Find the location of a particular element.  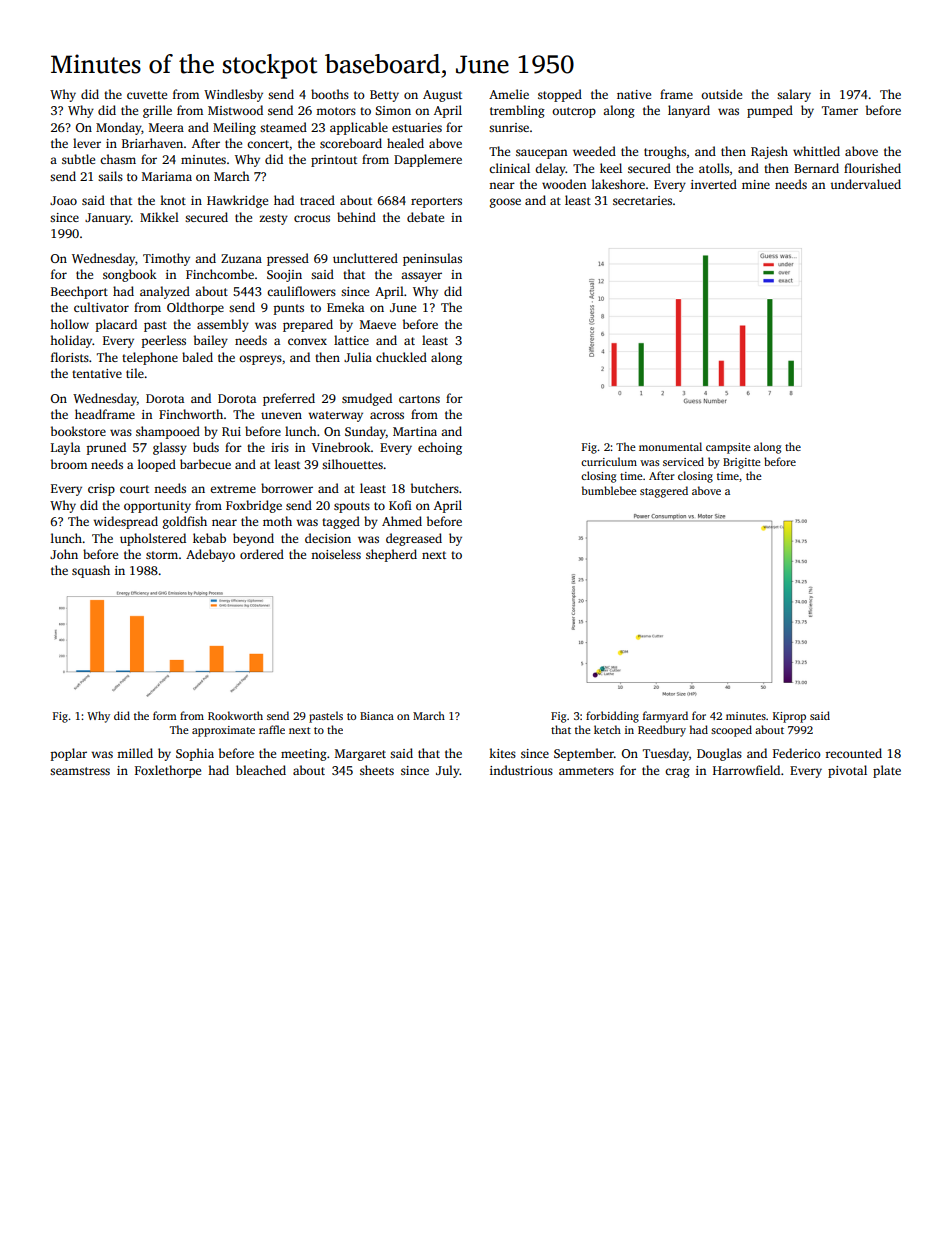

wooden is located at coordinates (564, 184).
